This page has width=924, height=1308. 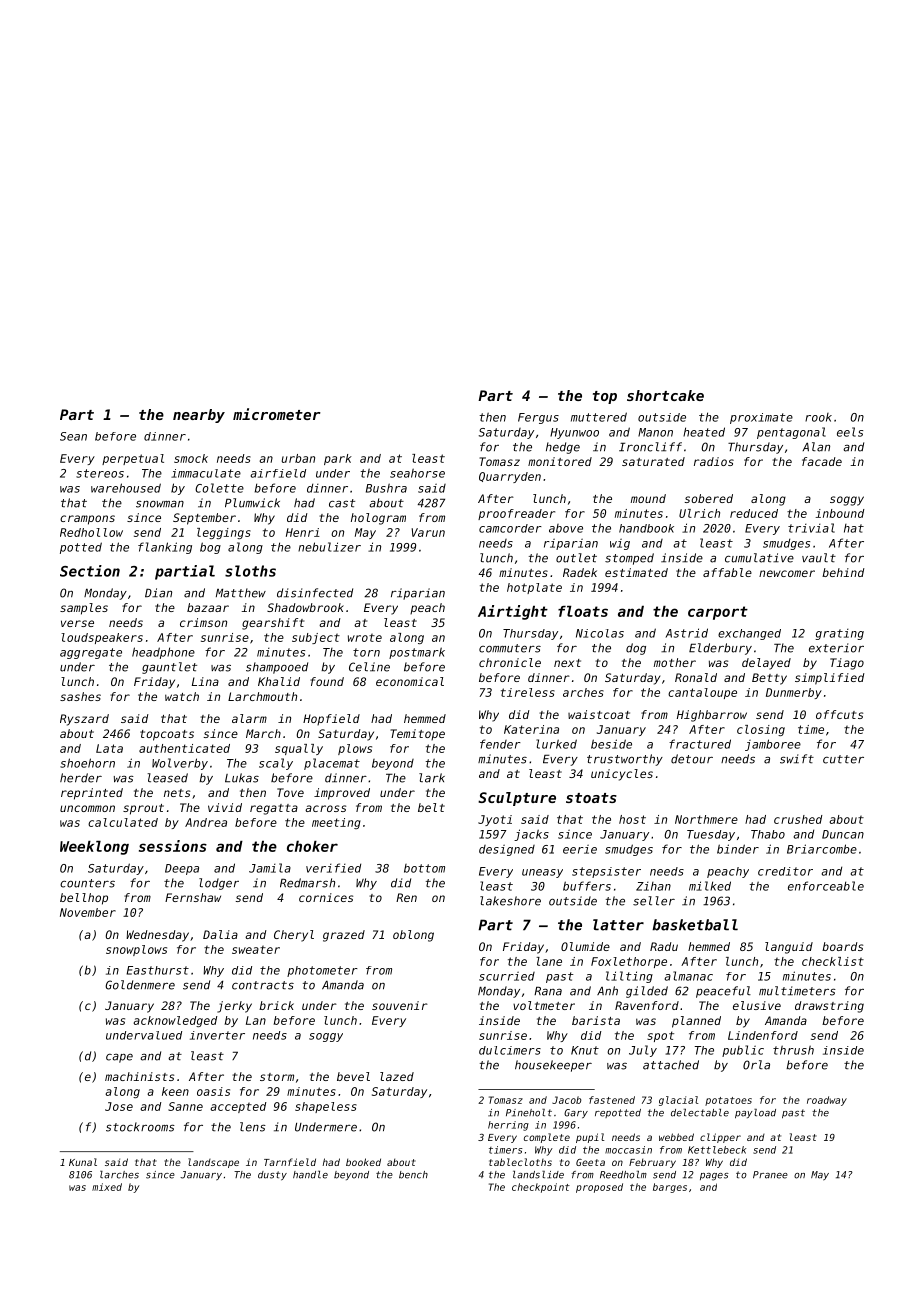 I want to click on eels, so click(x=850, y=432).
